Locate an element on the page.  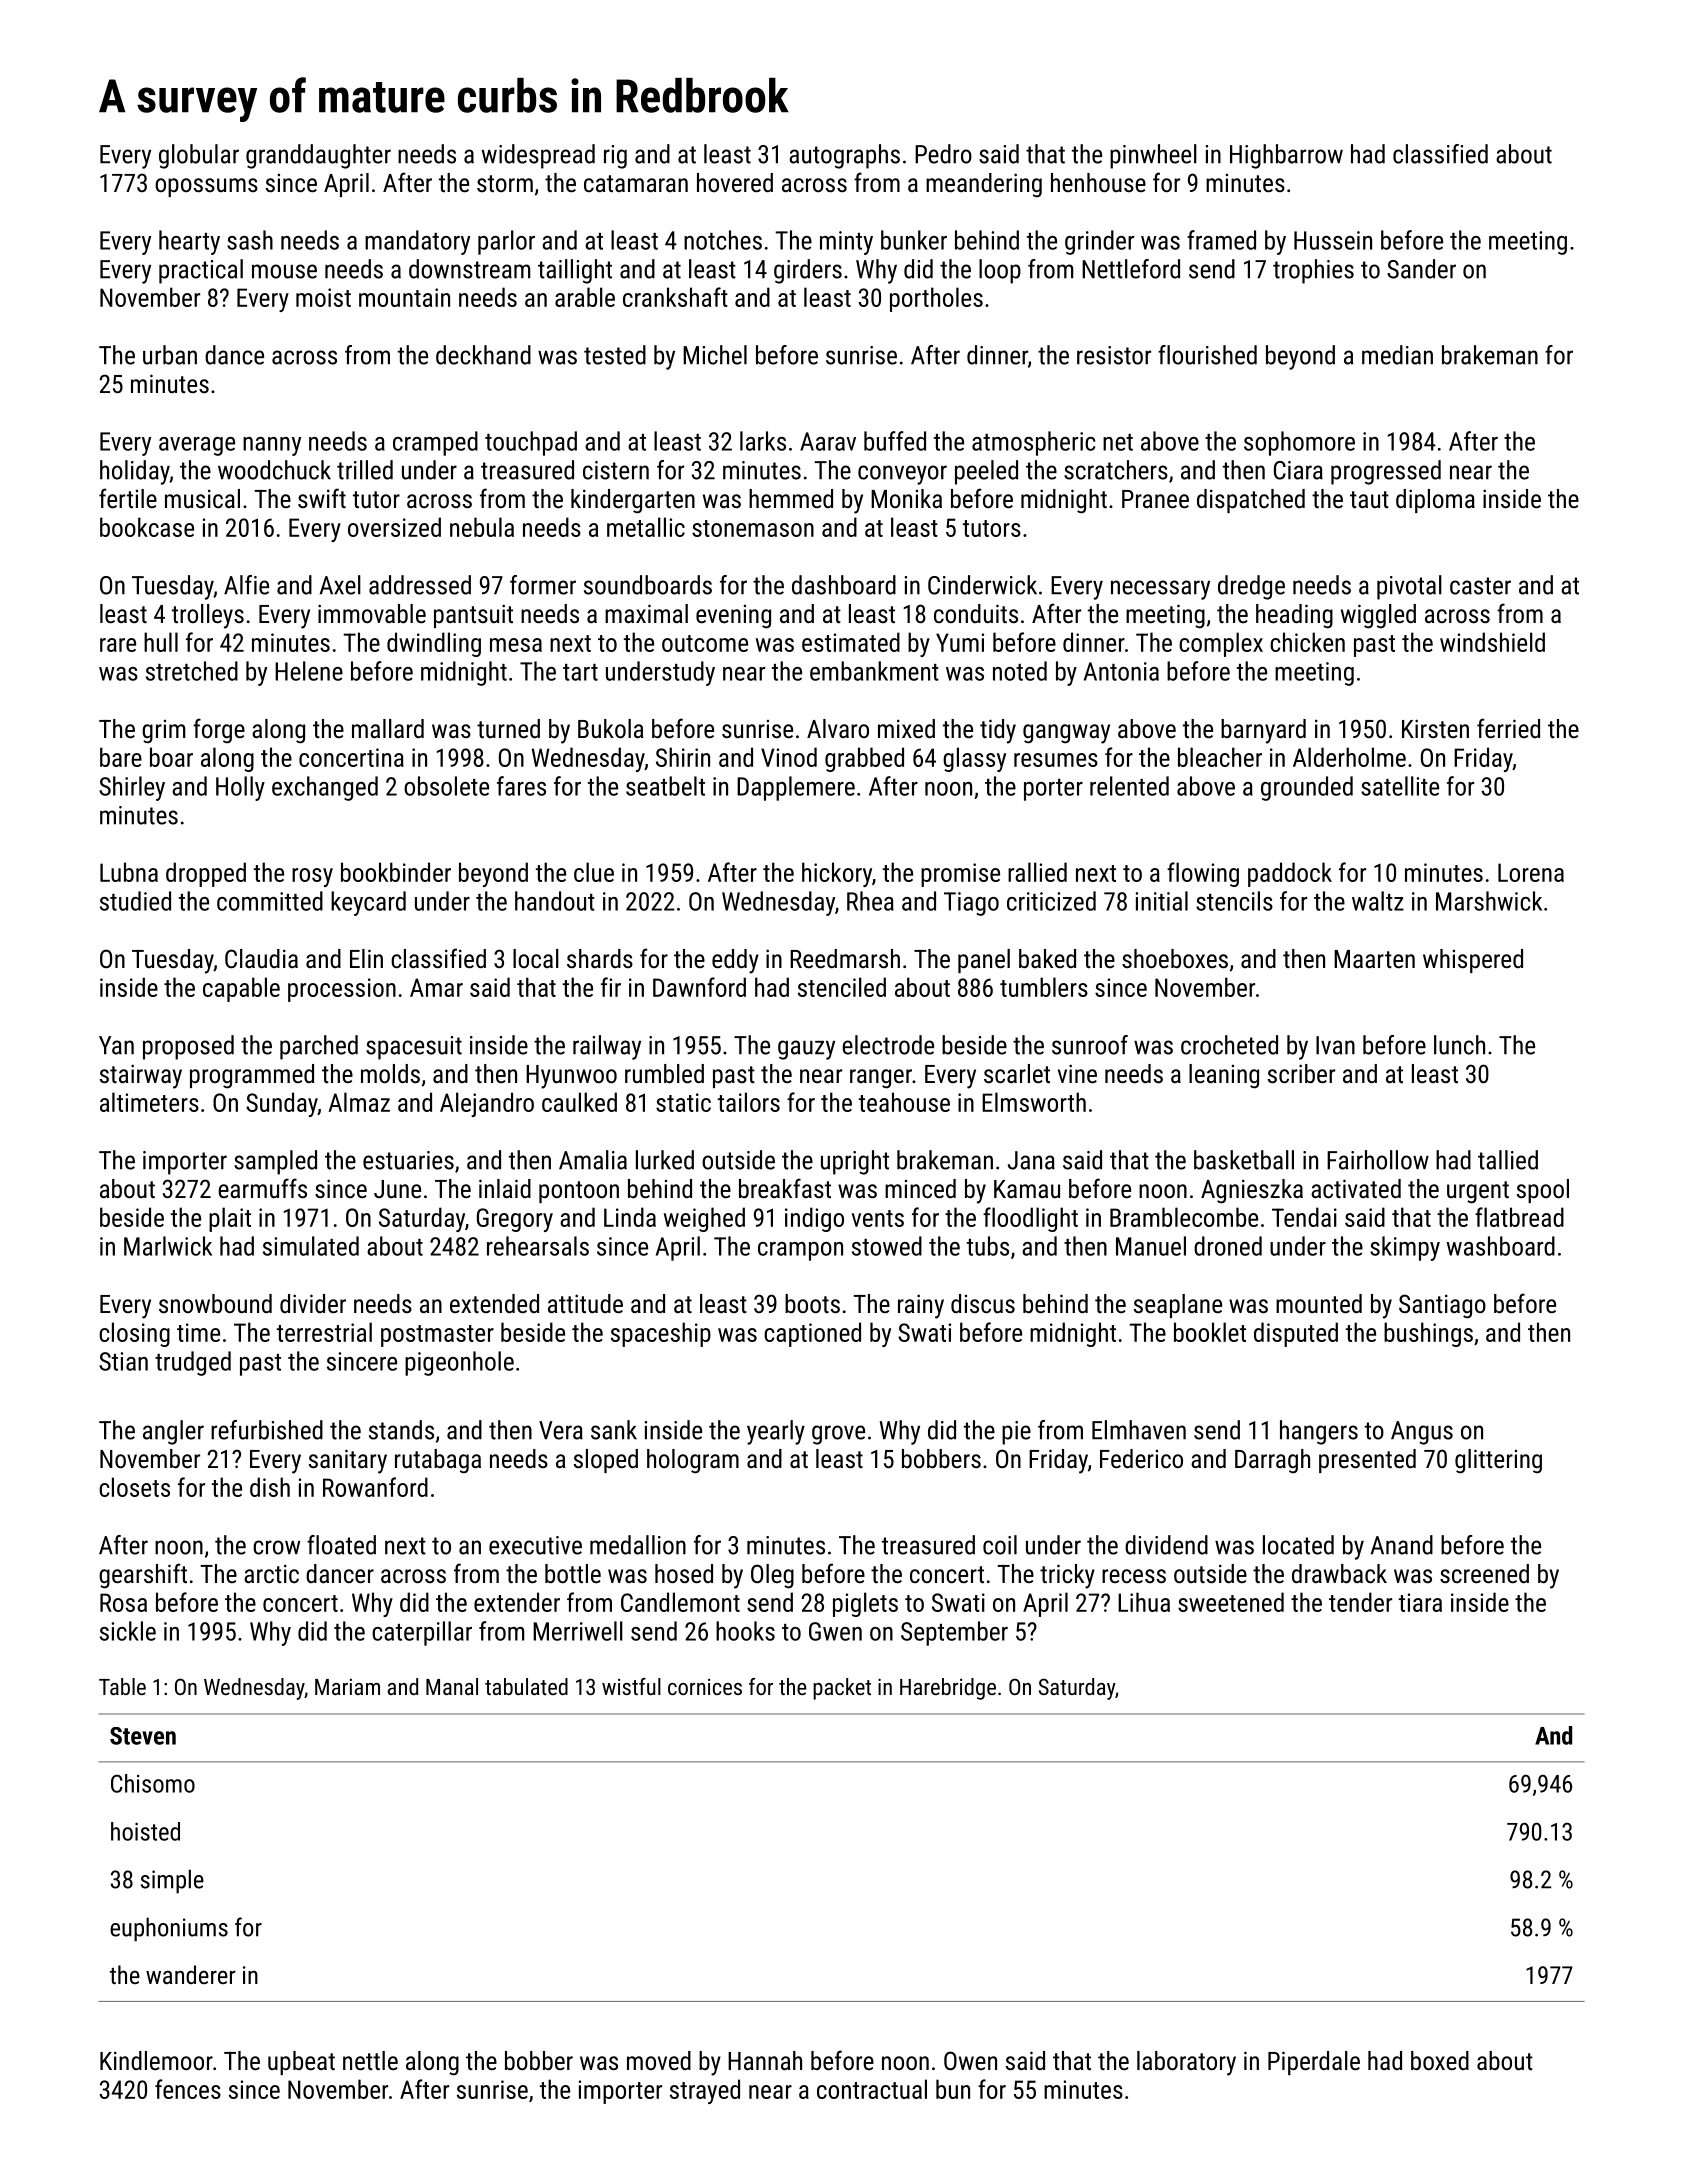
Pedro is located at coordinates (943, 154).
